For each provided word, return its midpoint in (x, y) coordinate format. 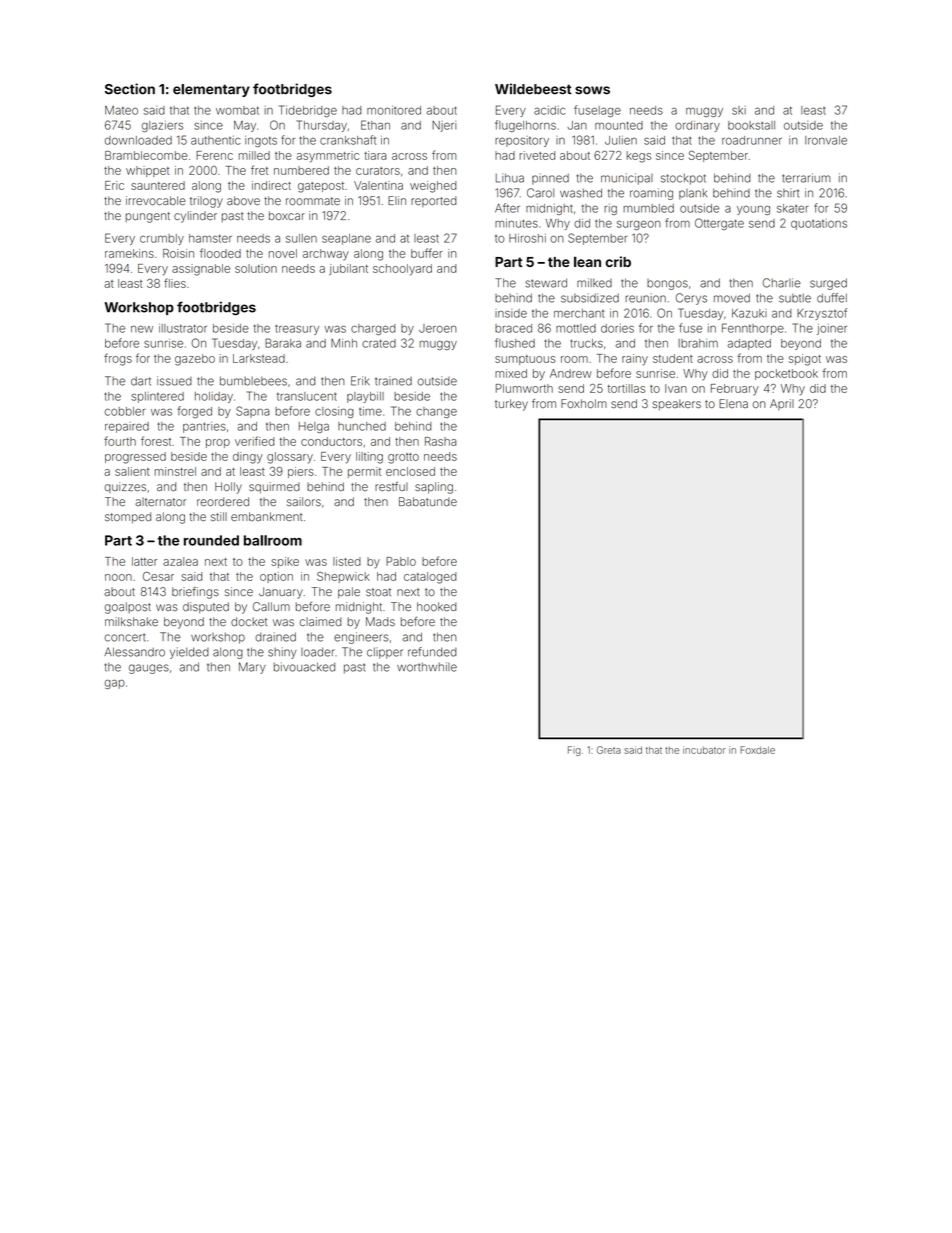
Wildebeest (533, 89)
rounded (211, 540)
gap (115, 684)
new (142, 329)
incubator (704, 750)
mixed (511, 373)
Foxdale (757, 750)
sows (592, 90)
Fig (574, 751)
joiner (832, 329)
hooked (436, 606)
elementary (211, 90)
